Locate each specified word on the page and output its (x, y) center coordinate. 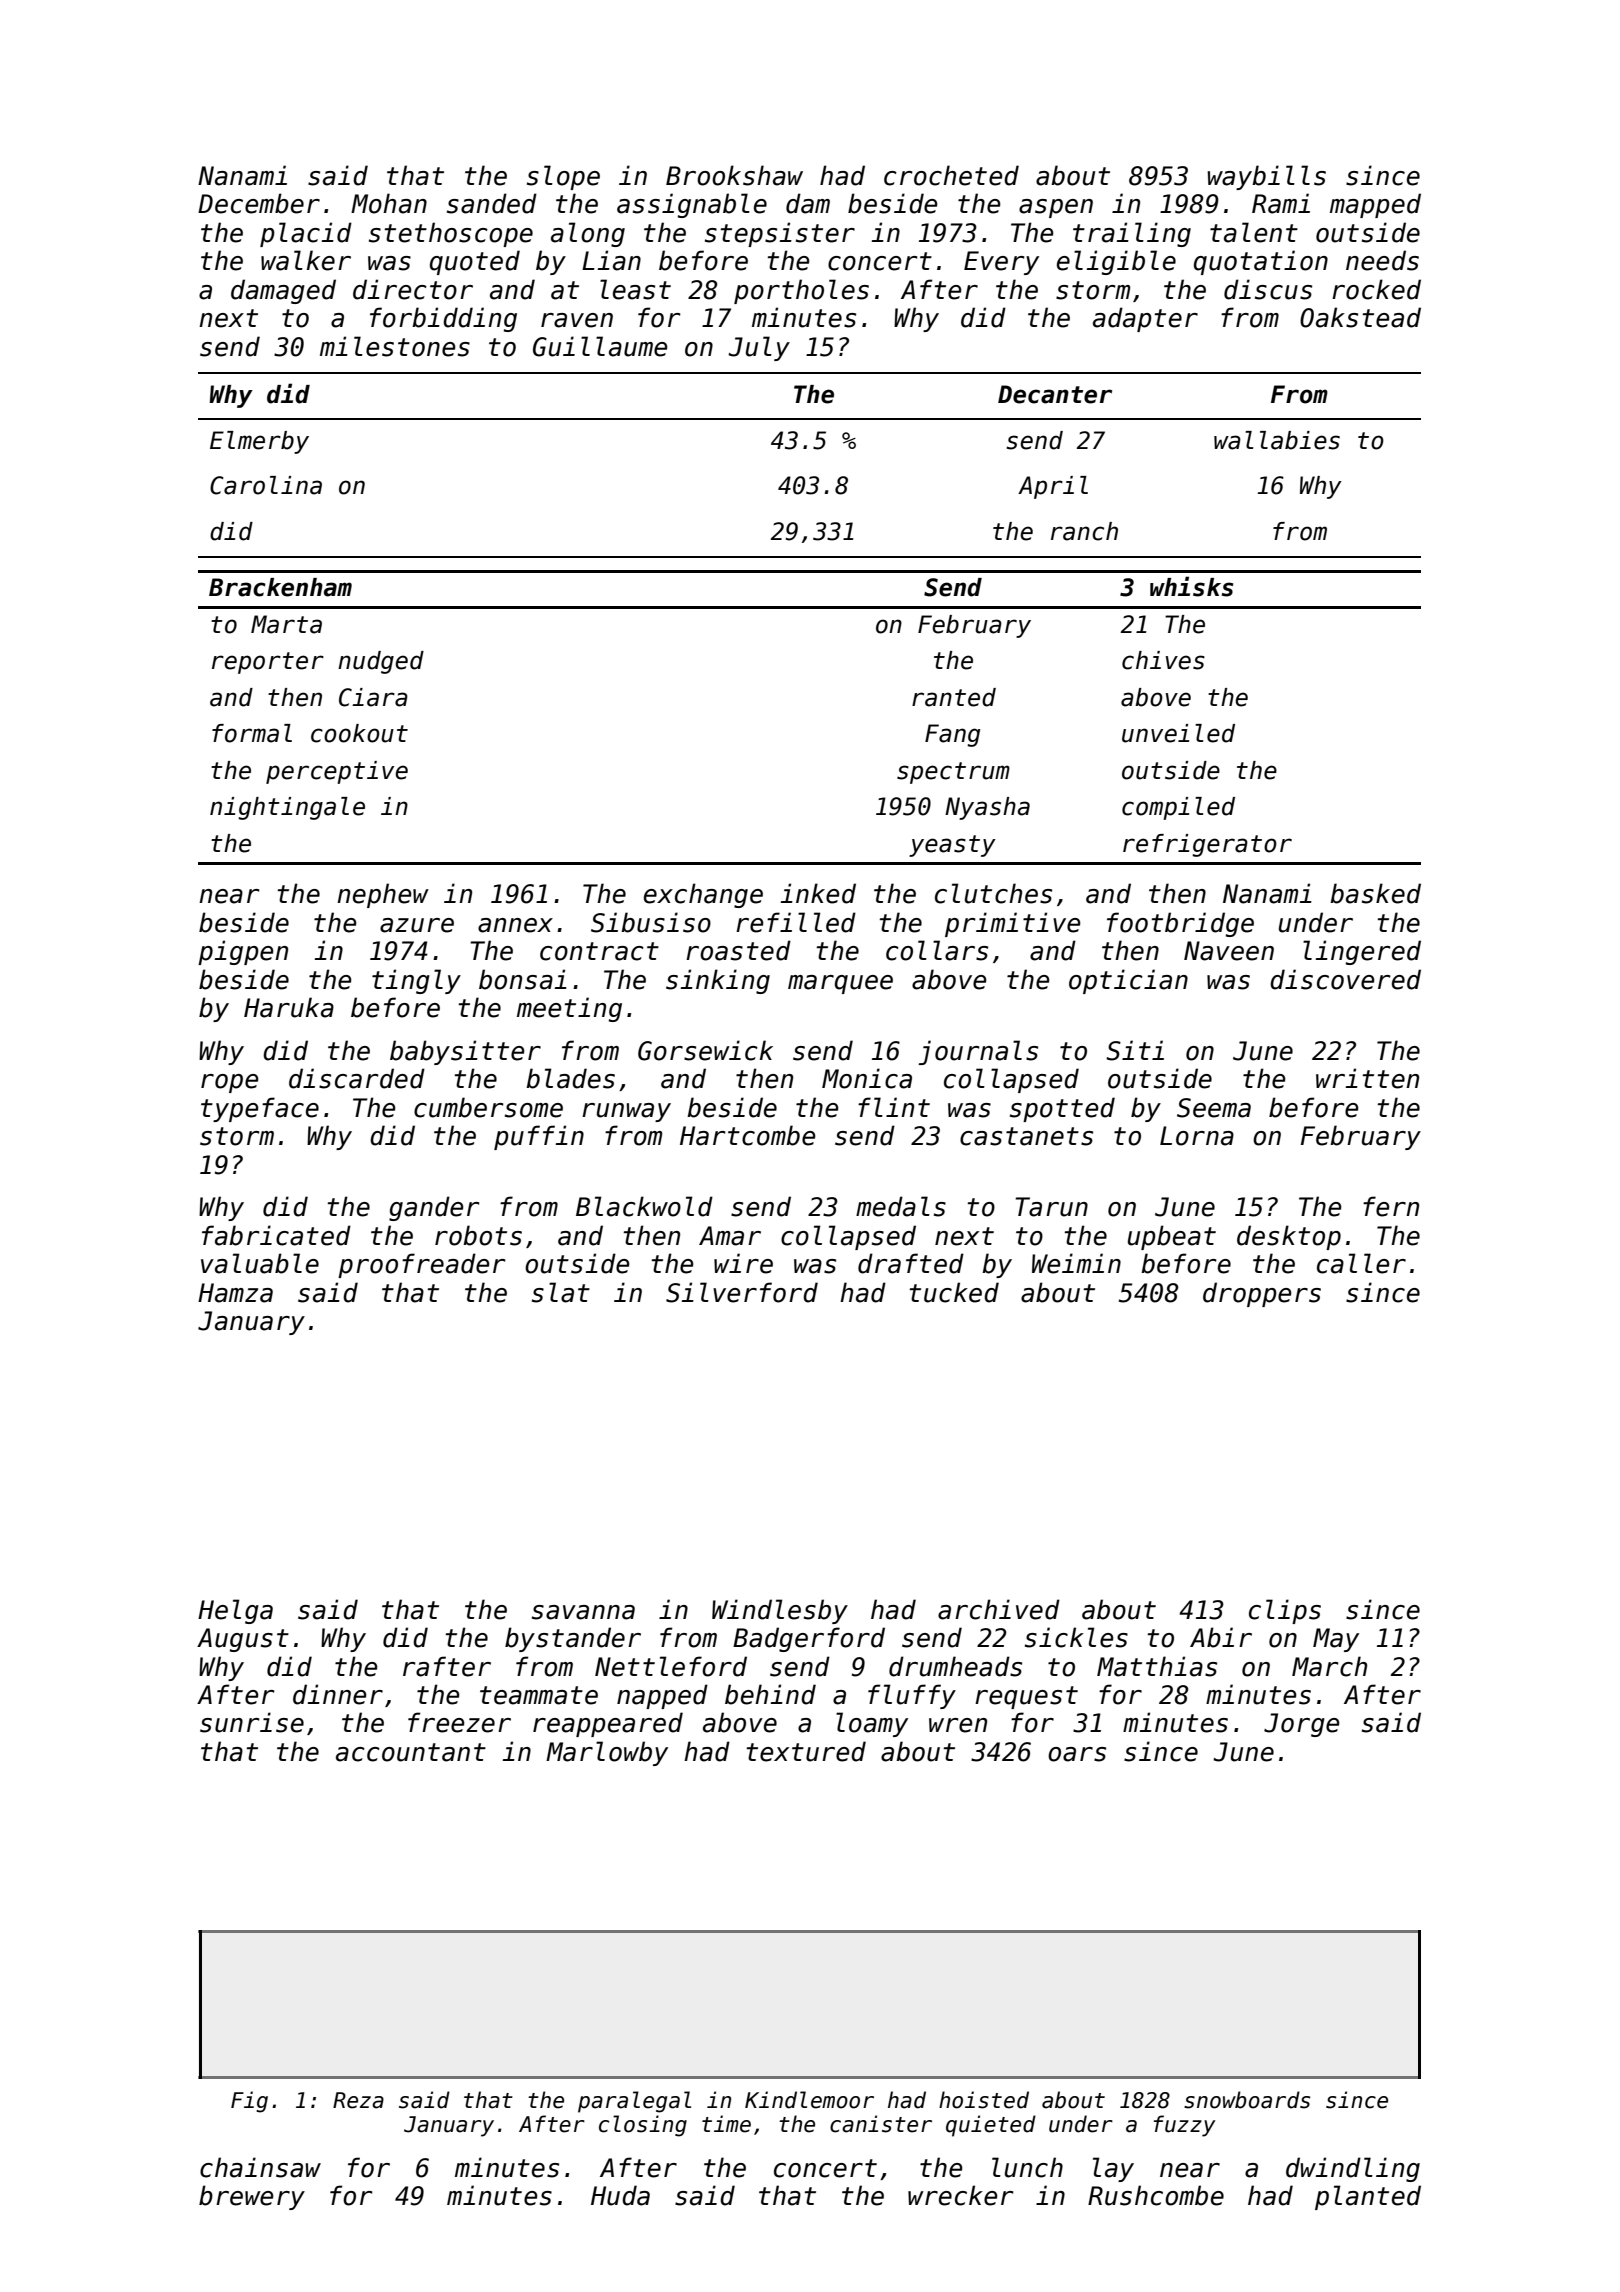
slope (563, 177)
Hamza (235, 1293)
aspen (1056, 208)
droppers (1262, 1294)
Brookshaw (734, 175)
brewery (252, 2197)
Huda (620, 2195)
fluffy (912, 1696)
